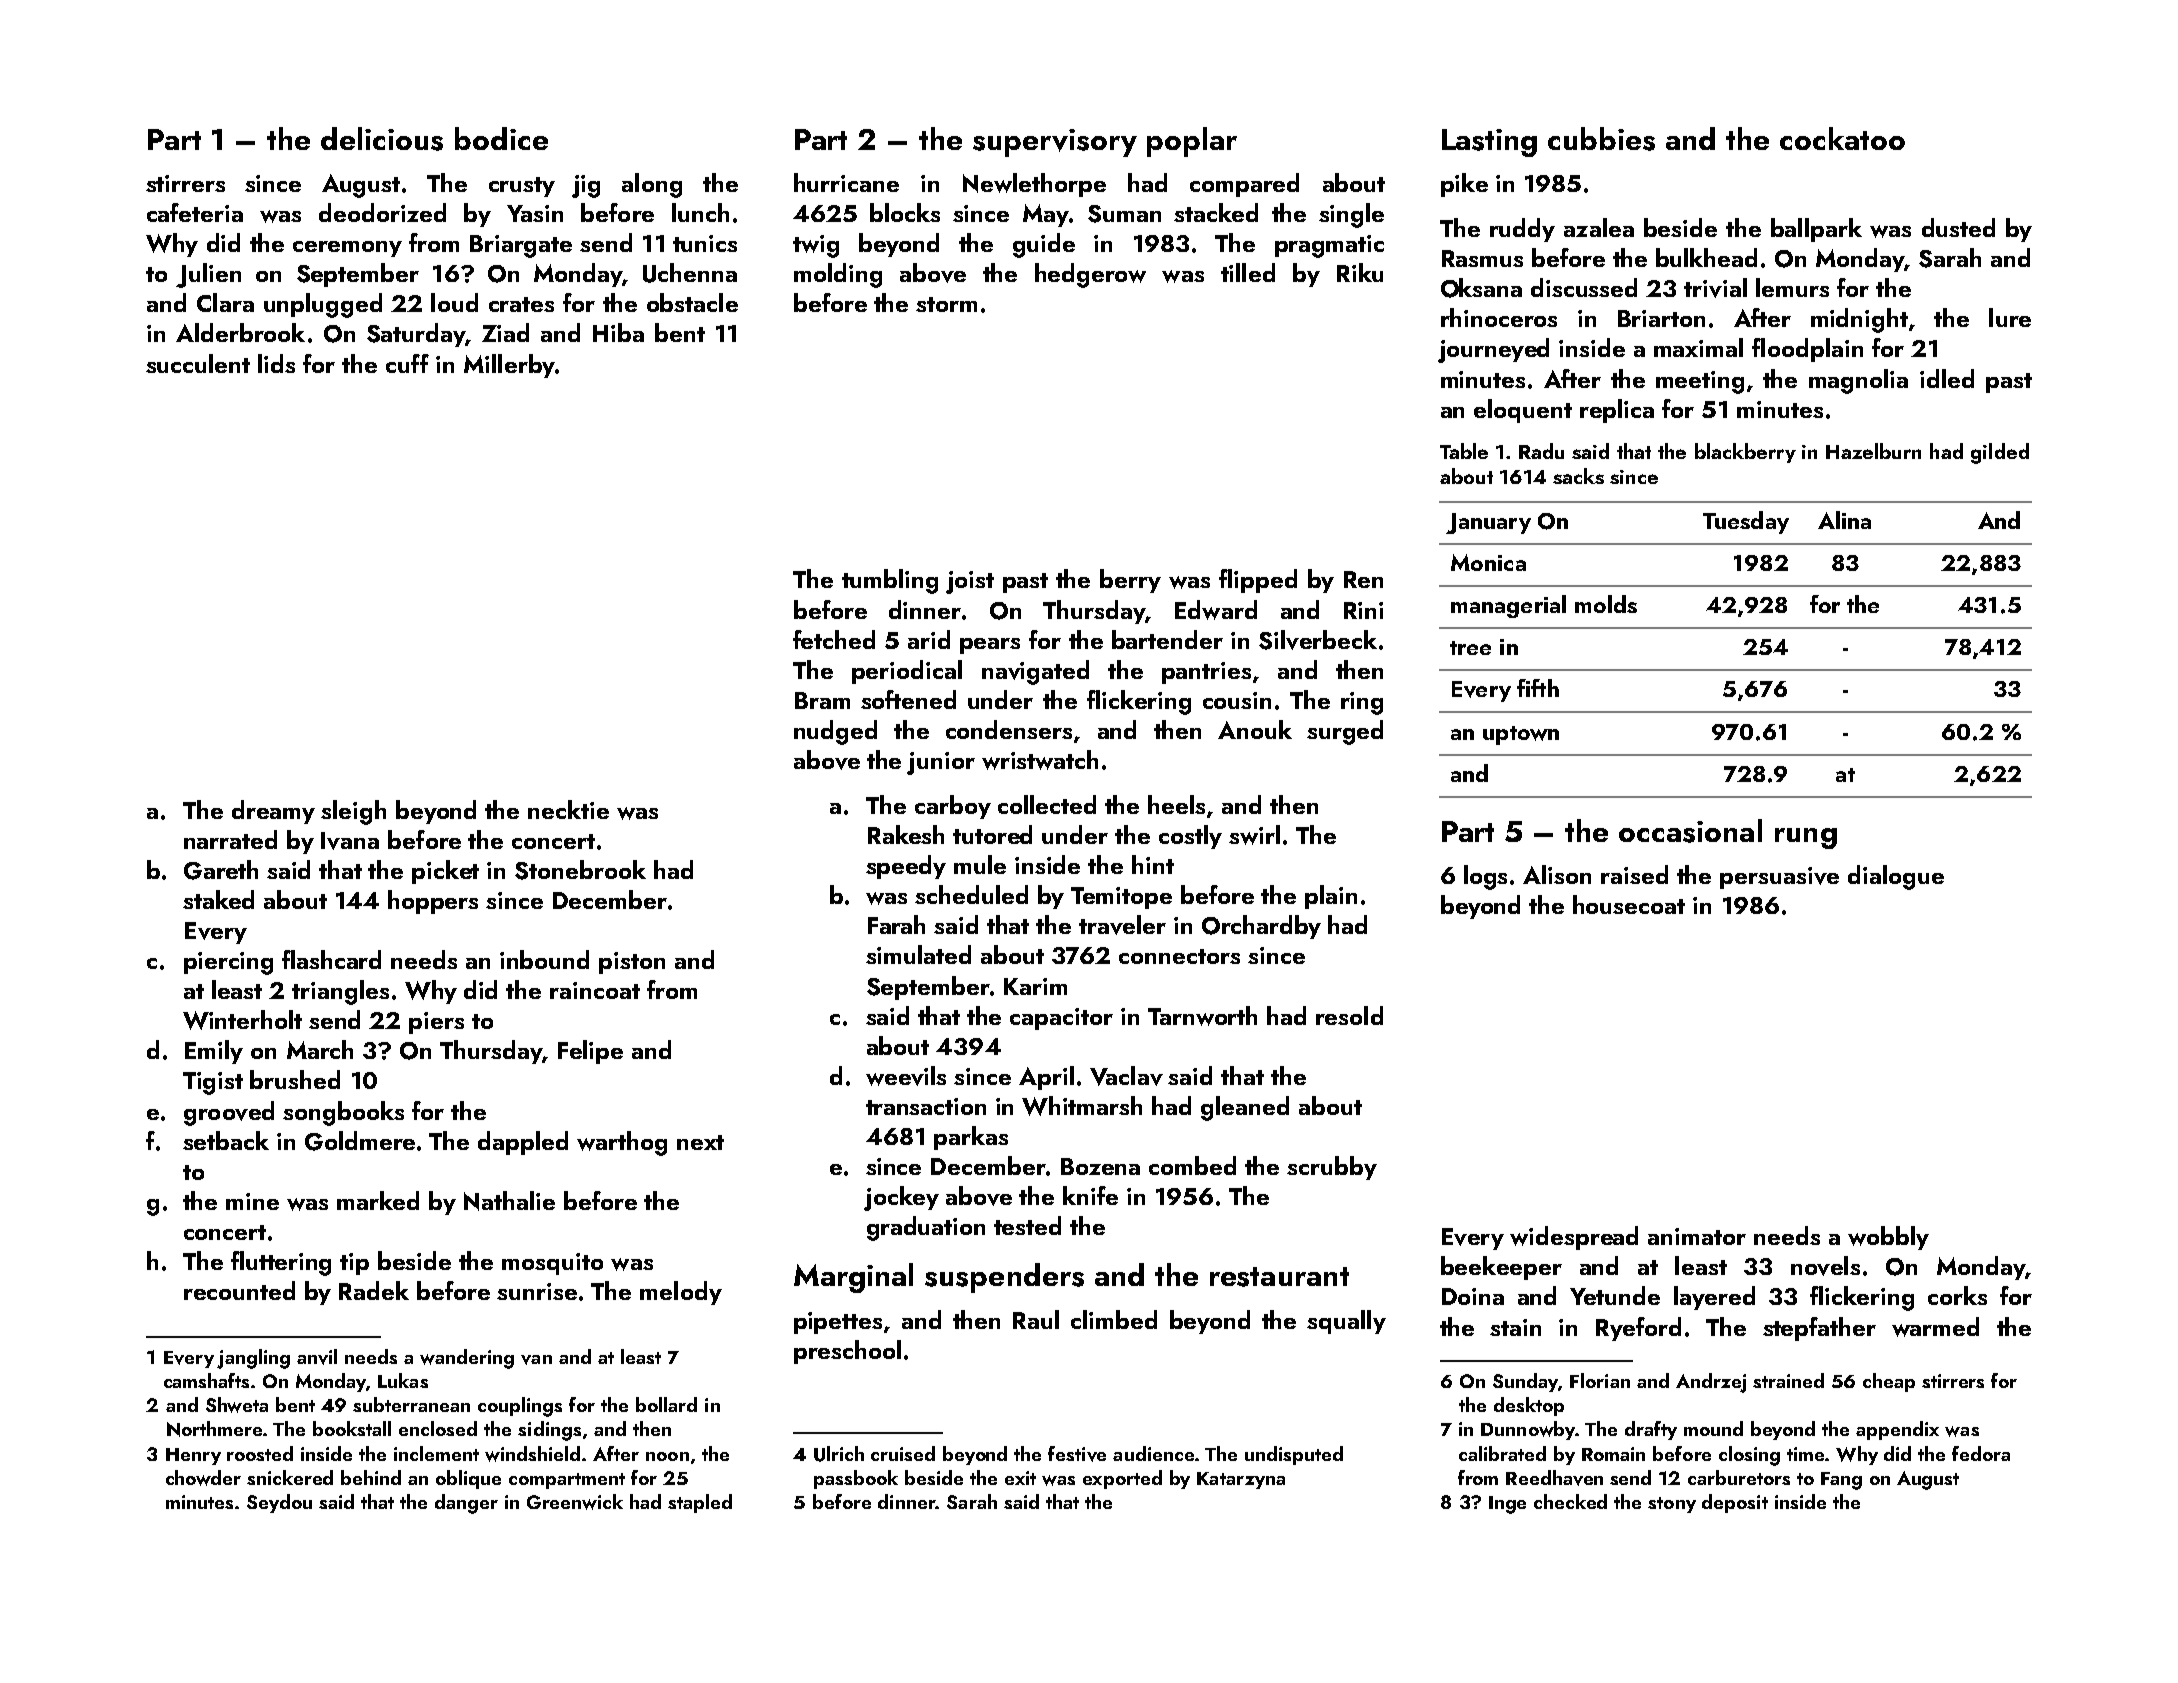 The height and width of the page is (1683, 2178). I want to click on lure, so click(2010, 317).
